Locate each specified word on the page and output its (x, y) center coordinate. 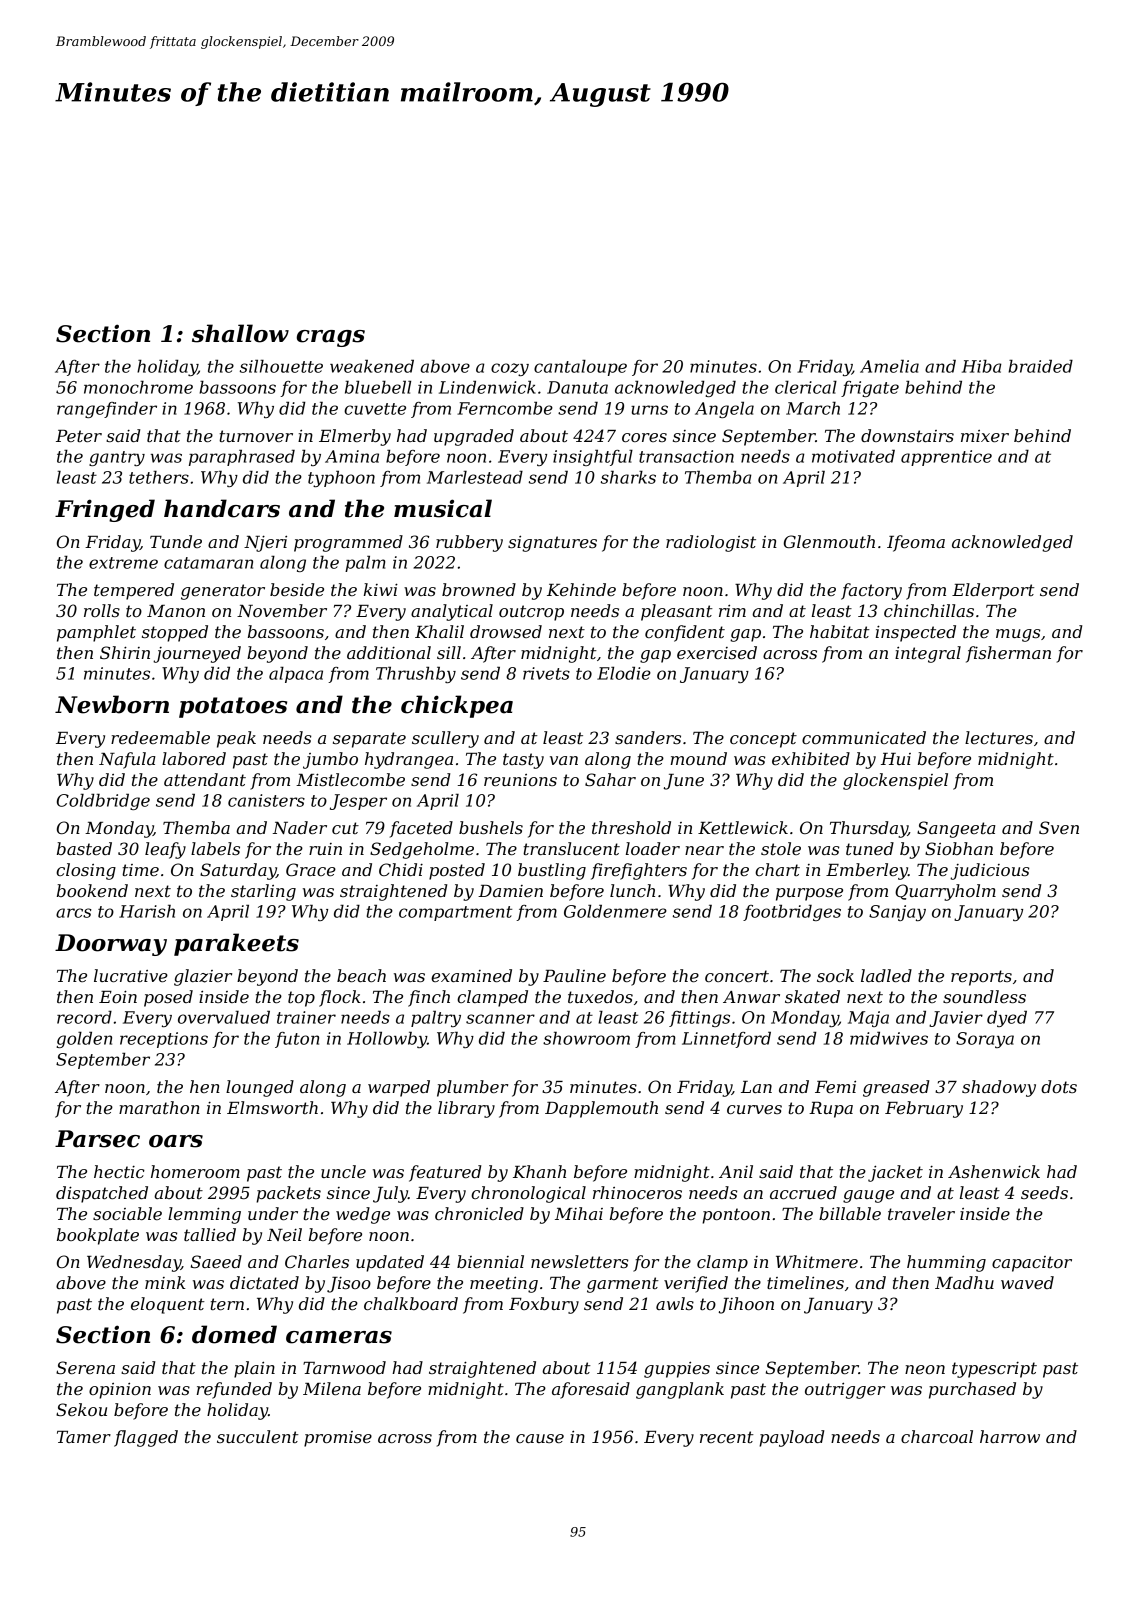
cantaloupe (580, 368)
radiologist (711, 543)
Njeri (265, 543)
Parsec (97, 1139)
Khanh (539, 1171)
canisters (266, 800)
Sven (1059, 827)
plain (254, 1369)
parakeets (236, 944)
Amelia (889, 366)
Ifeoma (916, 543)
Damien (510, 891)
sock (835, 975)
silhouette (281, 366)
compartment (455, 913)
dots (1059, 1086)
